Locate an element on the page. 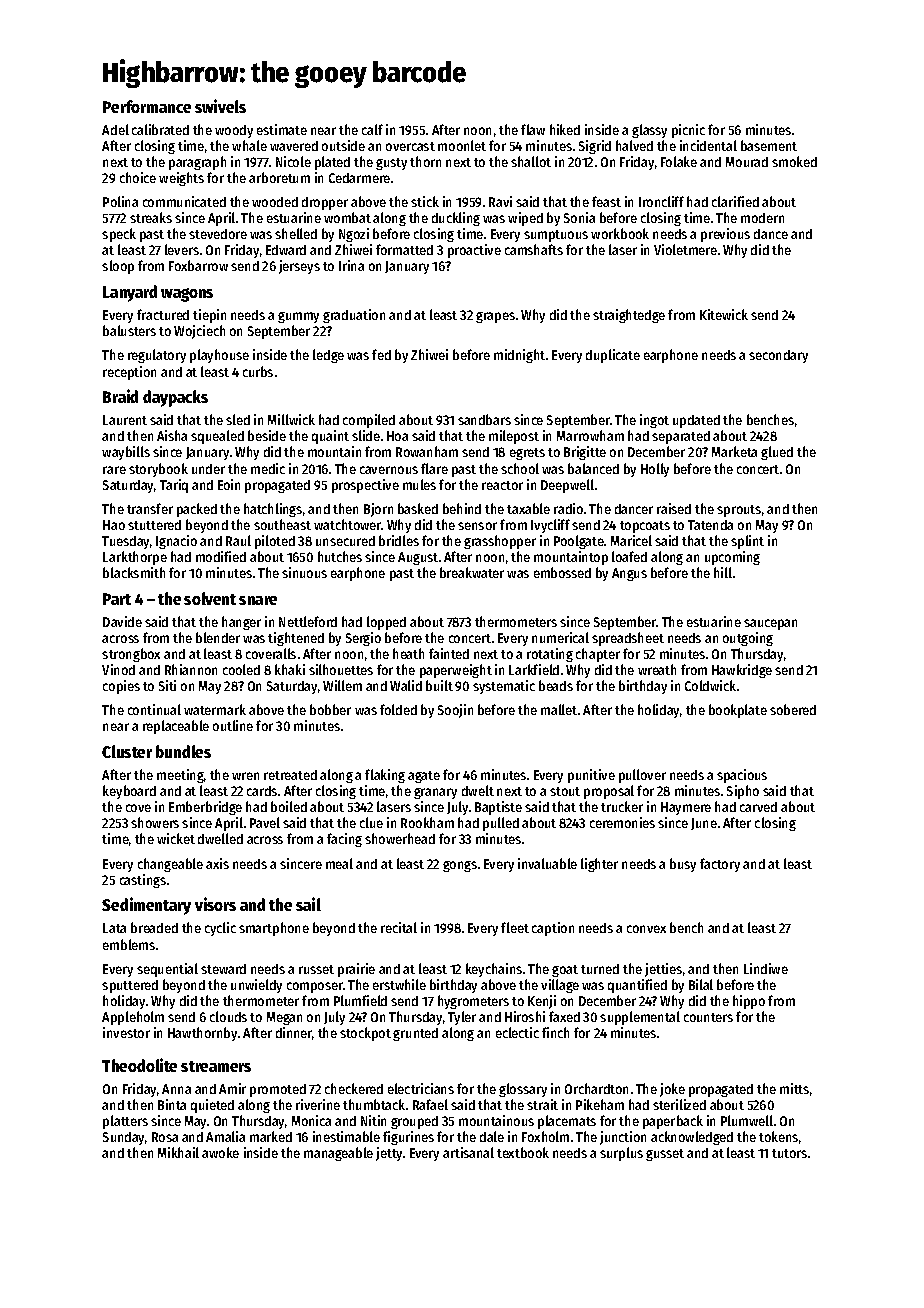 This image has height=1308, width=924. packed is located at coordinates (197, 510).
